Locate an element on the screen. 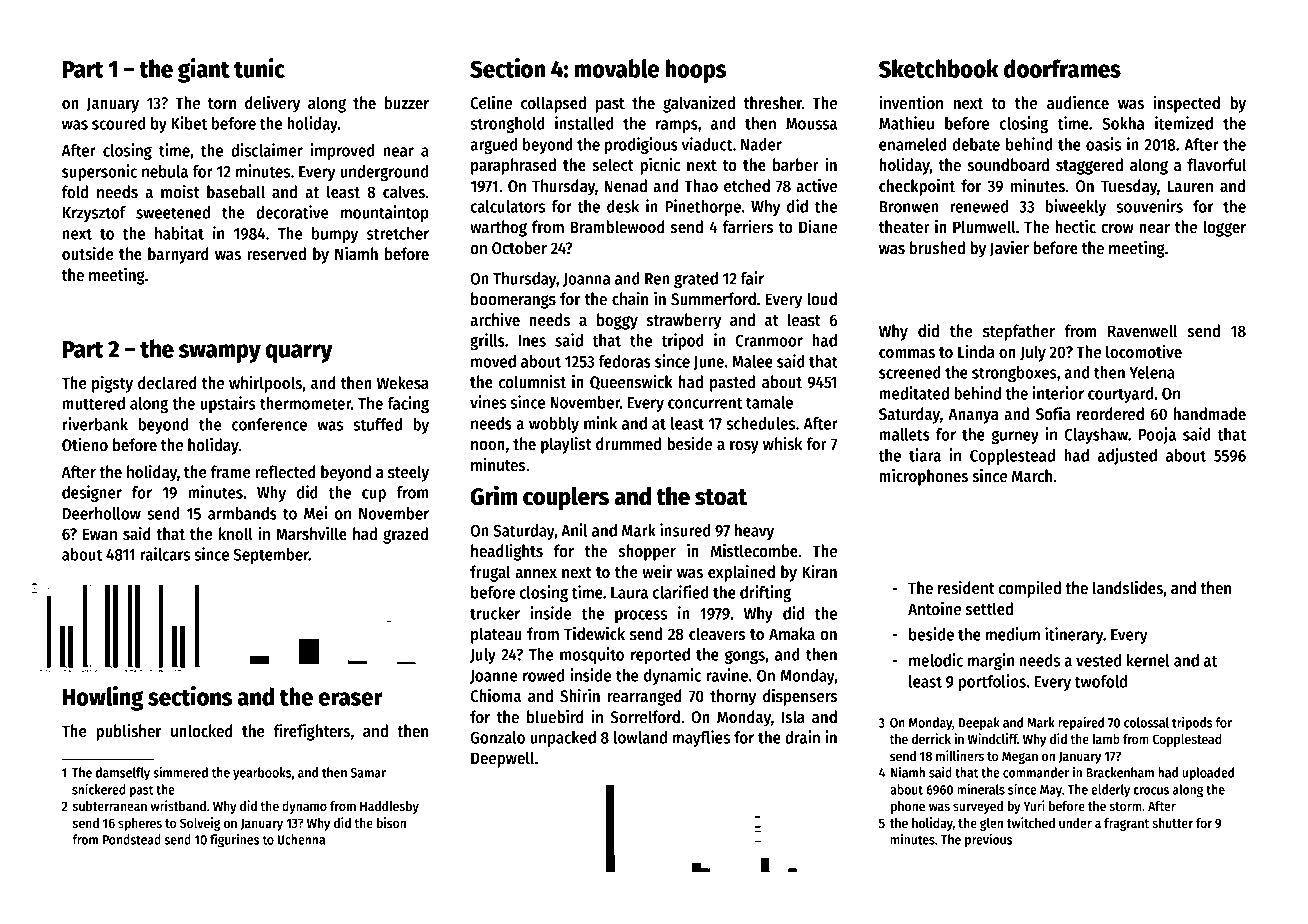 The height and width of the screenshot is (924, 1308). flavorful is located at coordinates (1216, 165).
